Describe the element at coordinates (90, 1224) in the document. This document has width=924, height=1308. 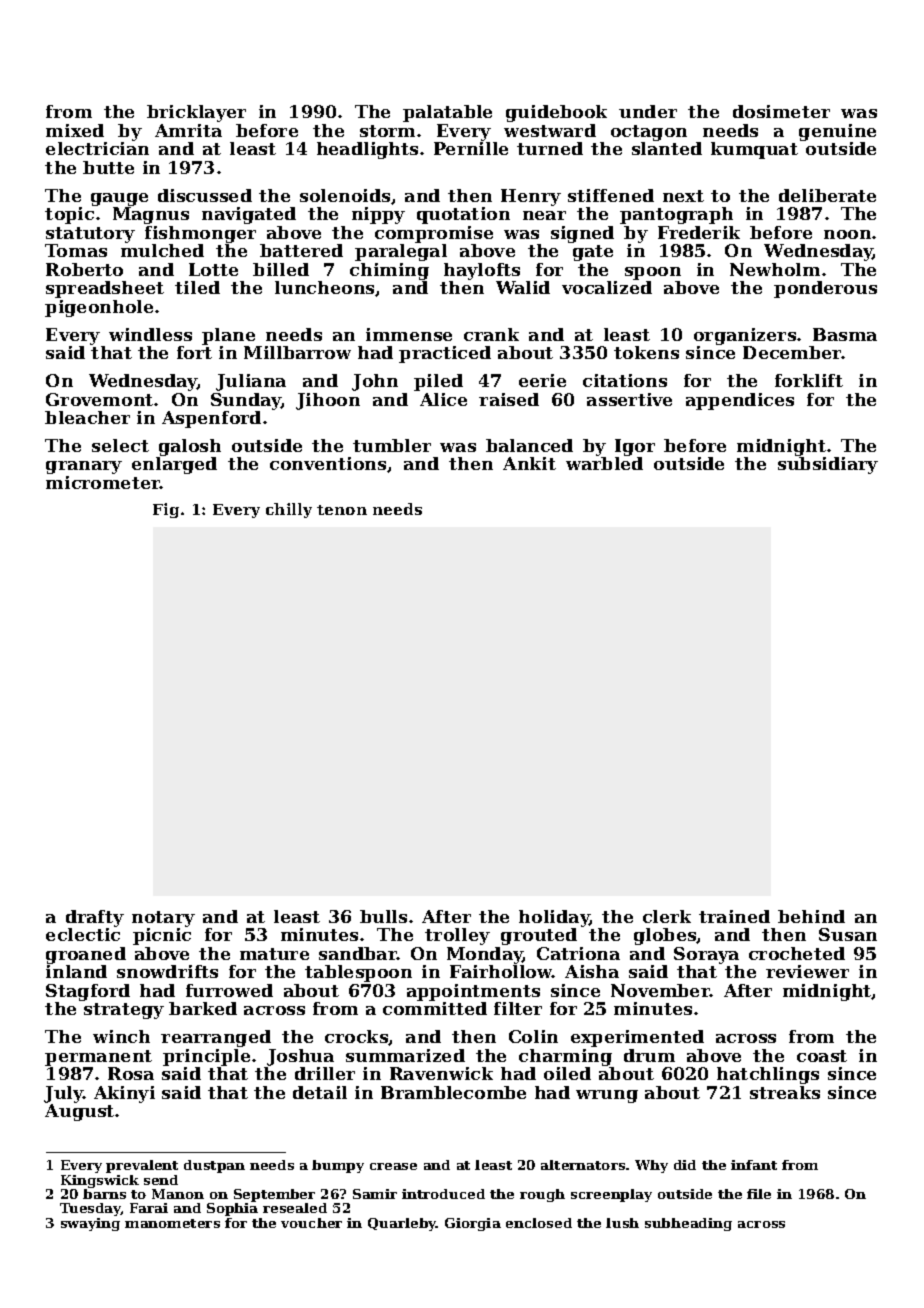
I see `swaying` at that location.
